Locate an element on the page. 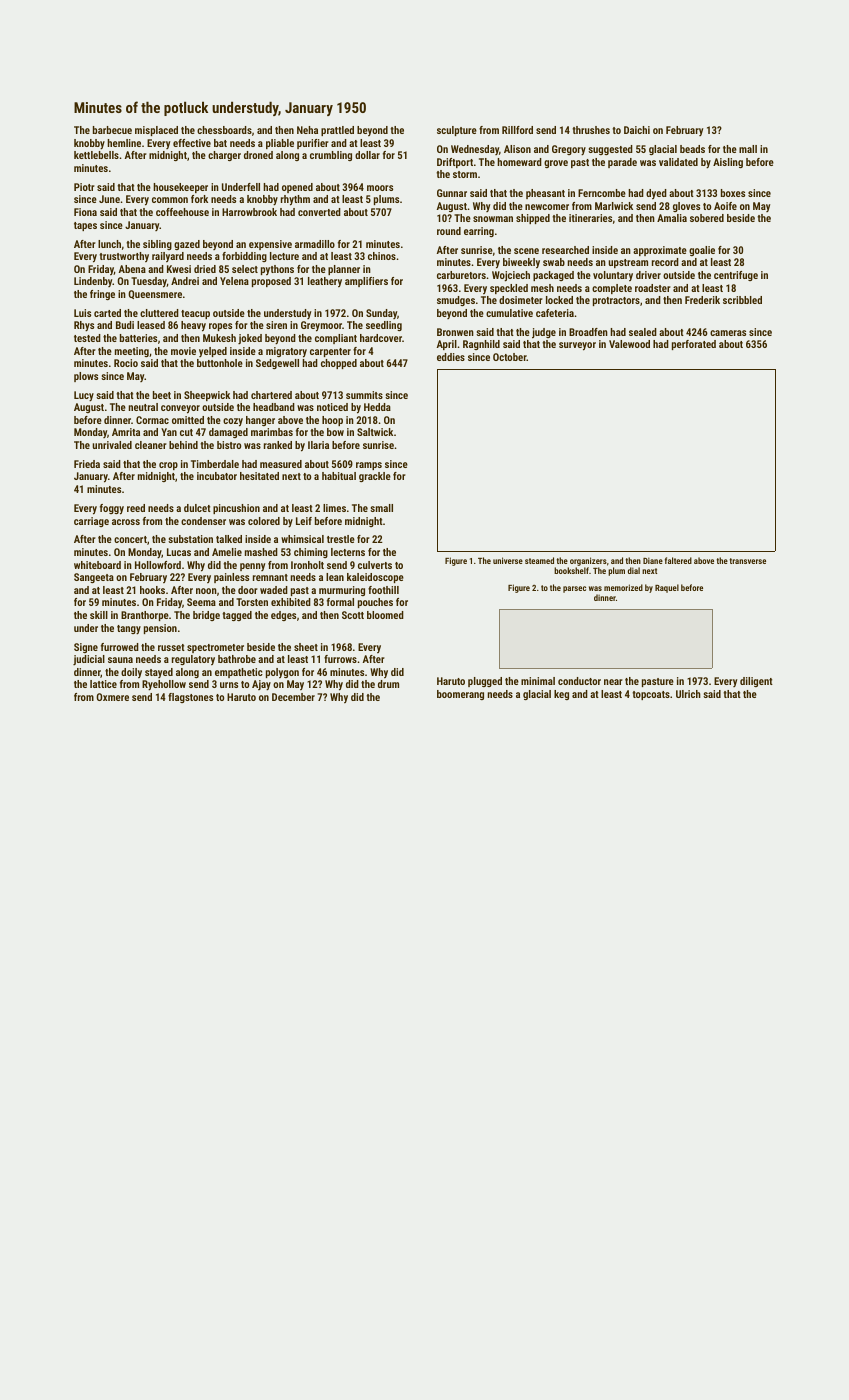  lattice is located at coordinates (103, 684).
